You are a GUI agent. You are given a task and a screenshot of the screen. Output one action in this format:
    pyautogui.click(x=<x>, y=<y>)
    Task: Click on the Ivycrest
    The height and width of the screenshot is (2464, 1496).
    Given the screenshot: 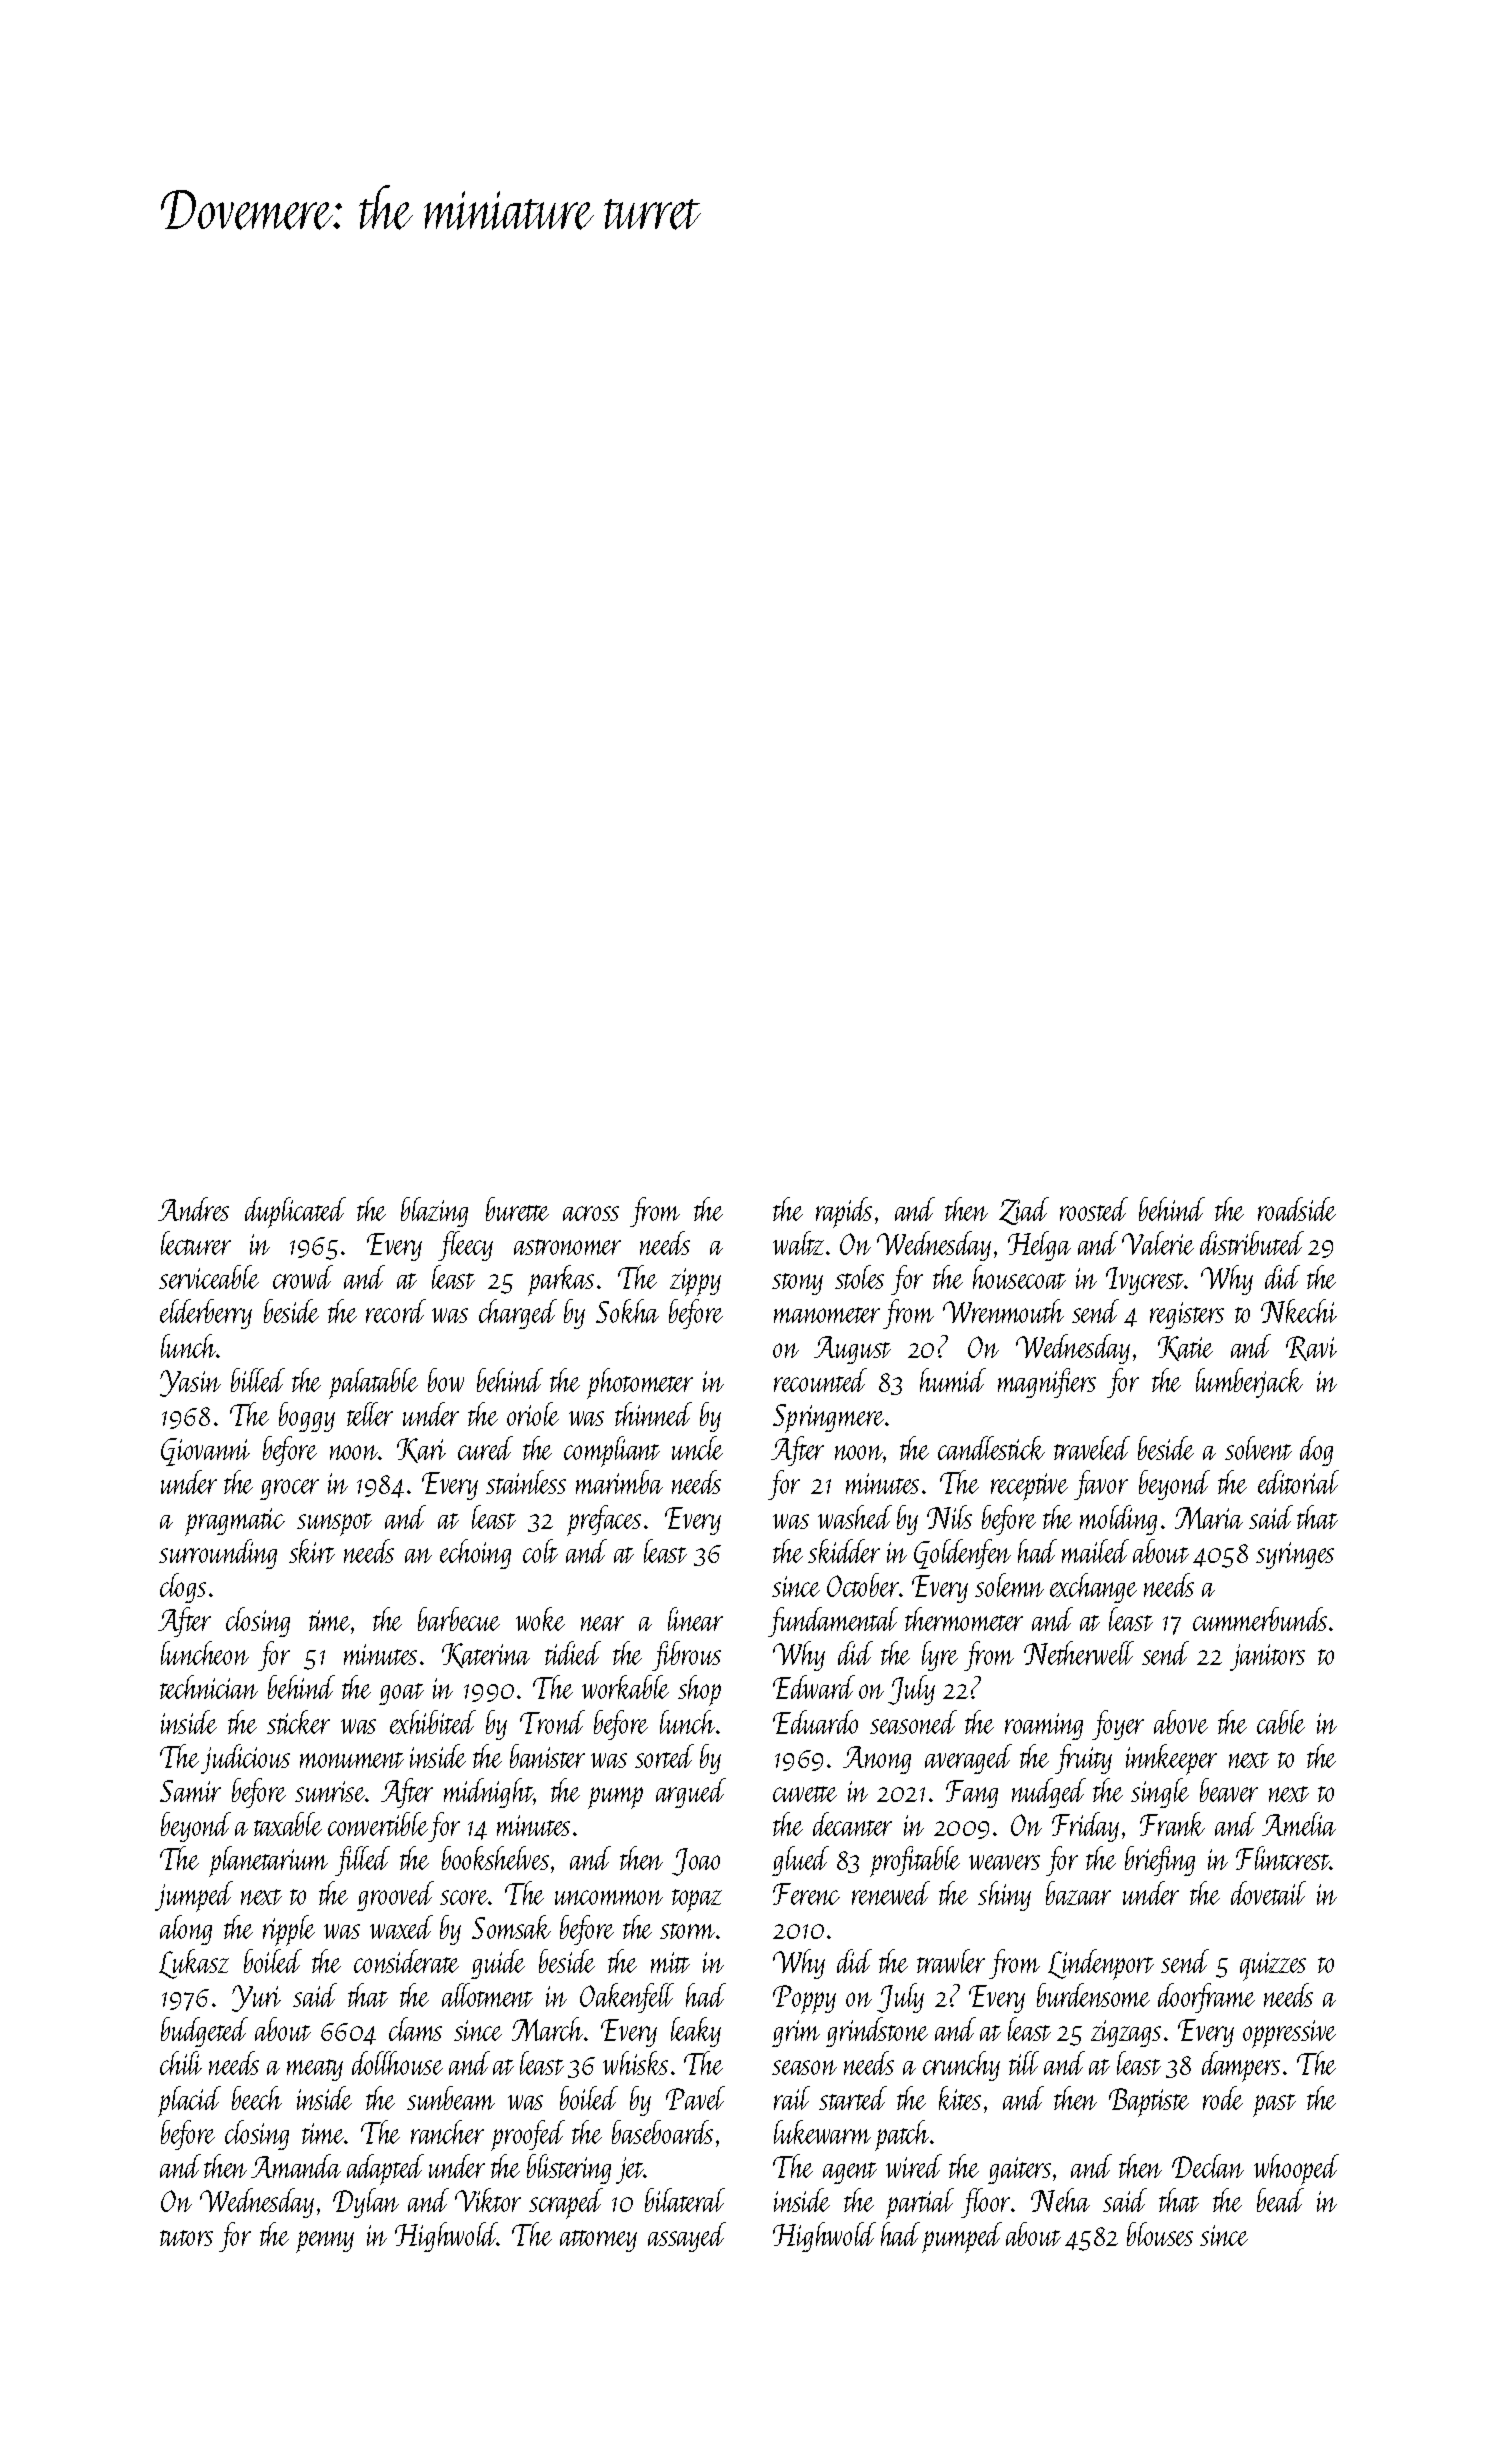 What is the action you would take?
    pyautogui.click(x=1145, y=1281)
